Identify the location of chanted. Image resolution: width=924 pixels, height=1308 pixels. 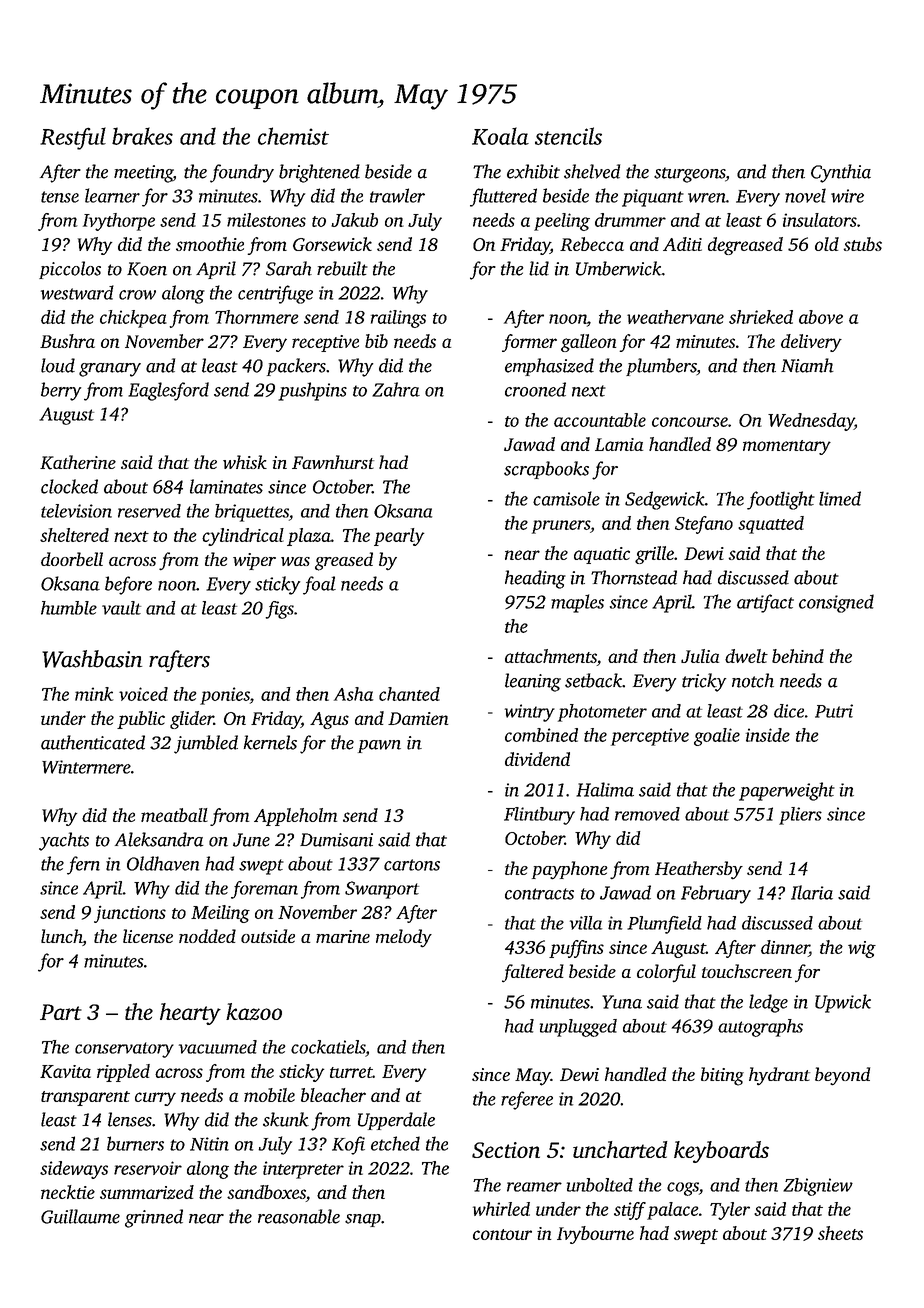
(409, 694).
